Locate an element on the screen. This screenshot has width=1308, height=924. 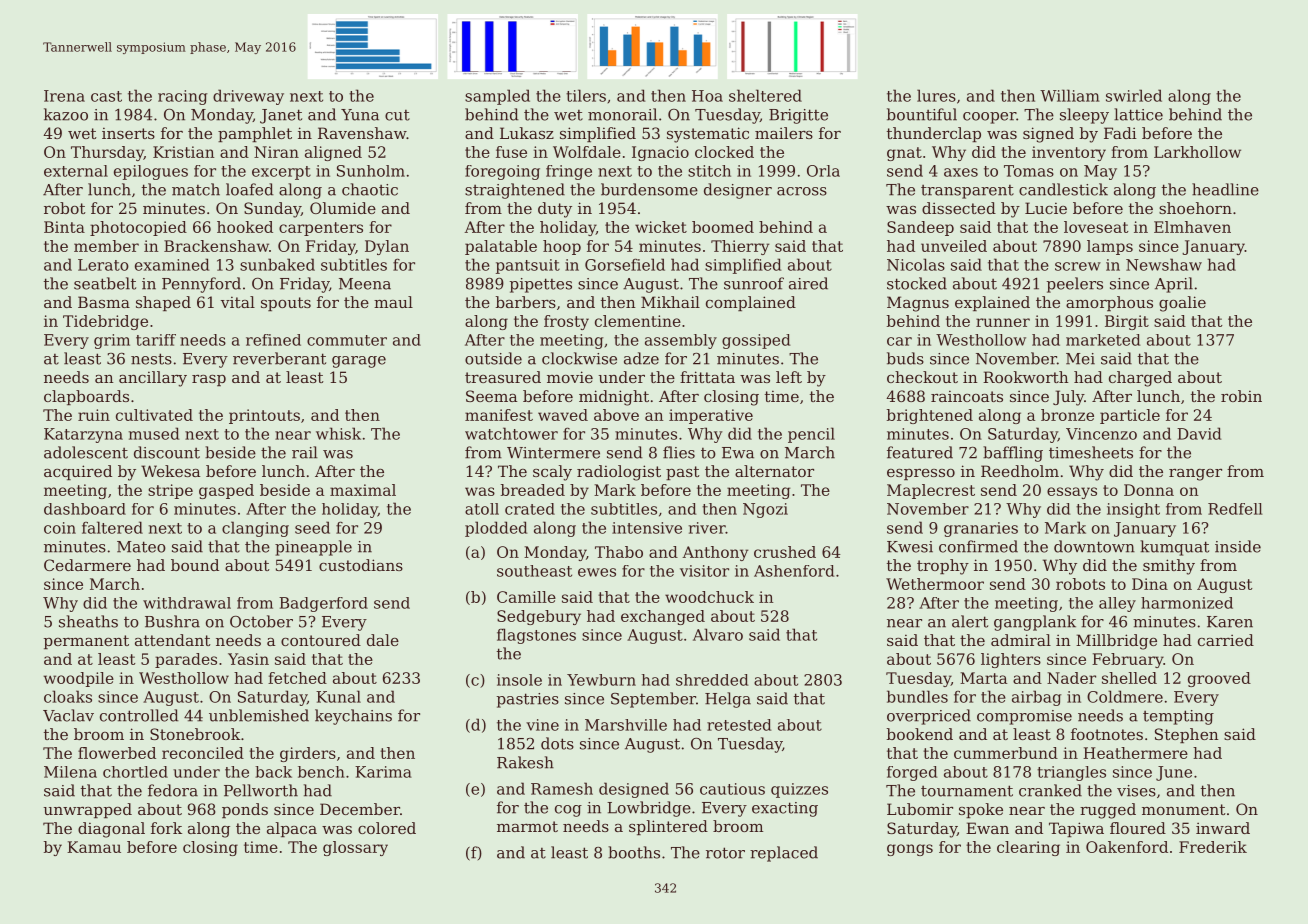
Rakesh is located at coordinates (525, 762).
